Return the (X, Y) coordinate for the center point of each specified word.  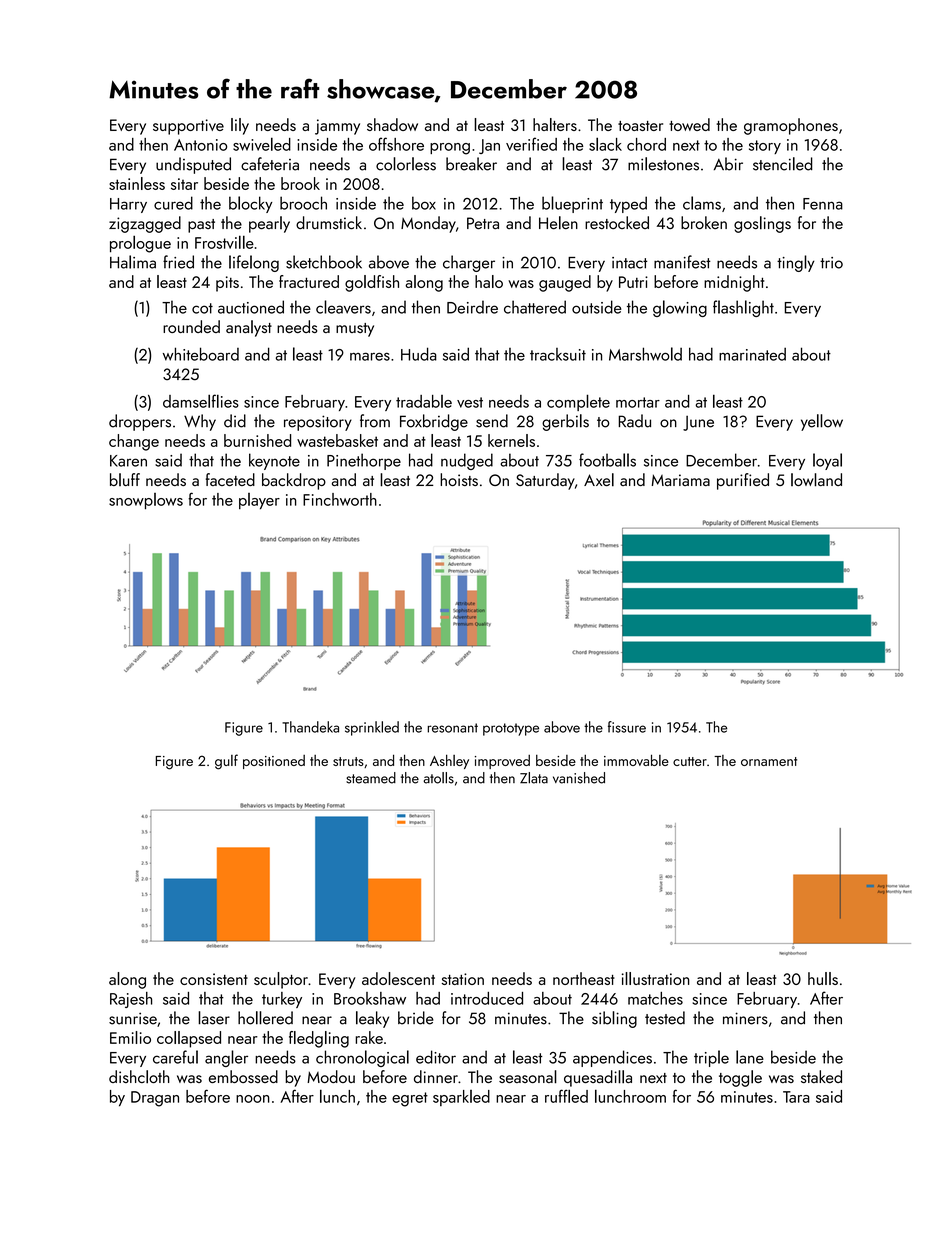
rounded (191, 326)
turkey (282, 1000)
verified (531, 144)
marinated (752, 354)
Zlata (534, 778)
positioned (274, 762)
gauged (565, 283)
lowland (816, 480)
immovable (636, 760)
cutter (690, 761)
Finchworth (340, 499)
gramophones (791, 126)
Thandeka (310, 727)
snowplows (146, 501)
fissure (627, 727)
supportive (188, 127)
